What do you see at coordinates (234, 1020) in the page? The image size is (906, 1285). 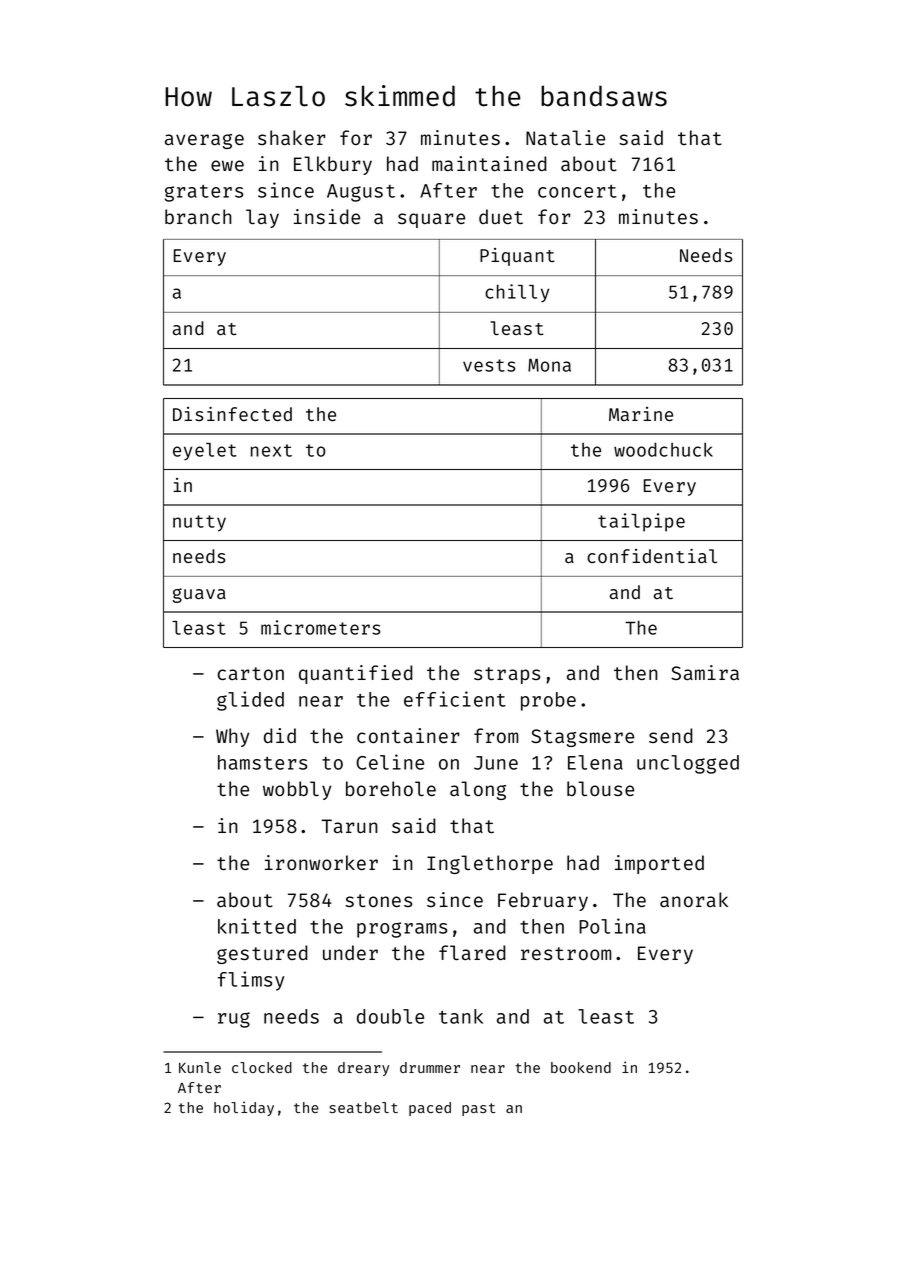 I see `rug` at bounding box center [234, 1020].
